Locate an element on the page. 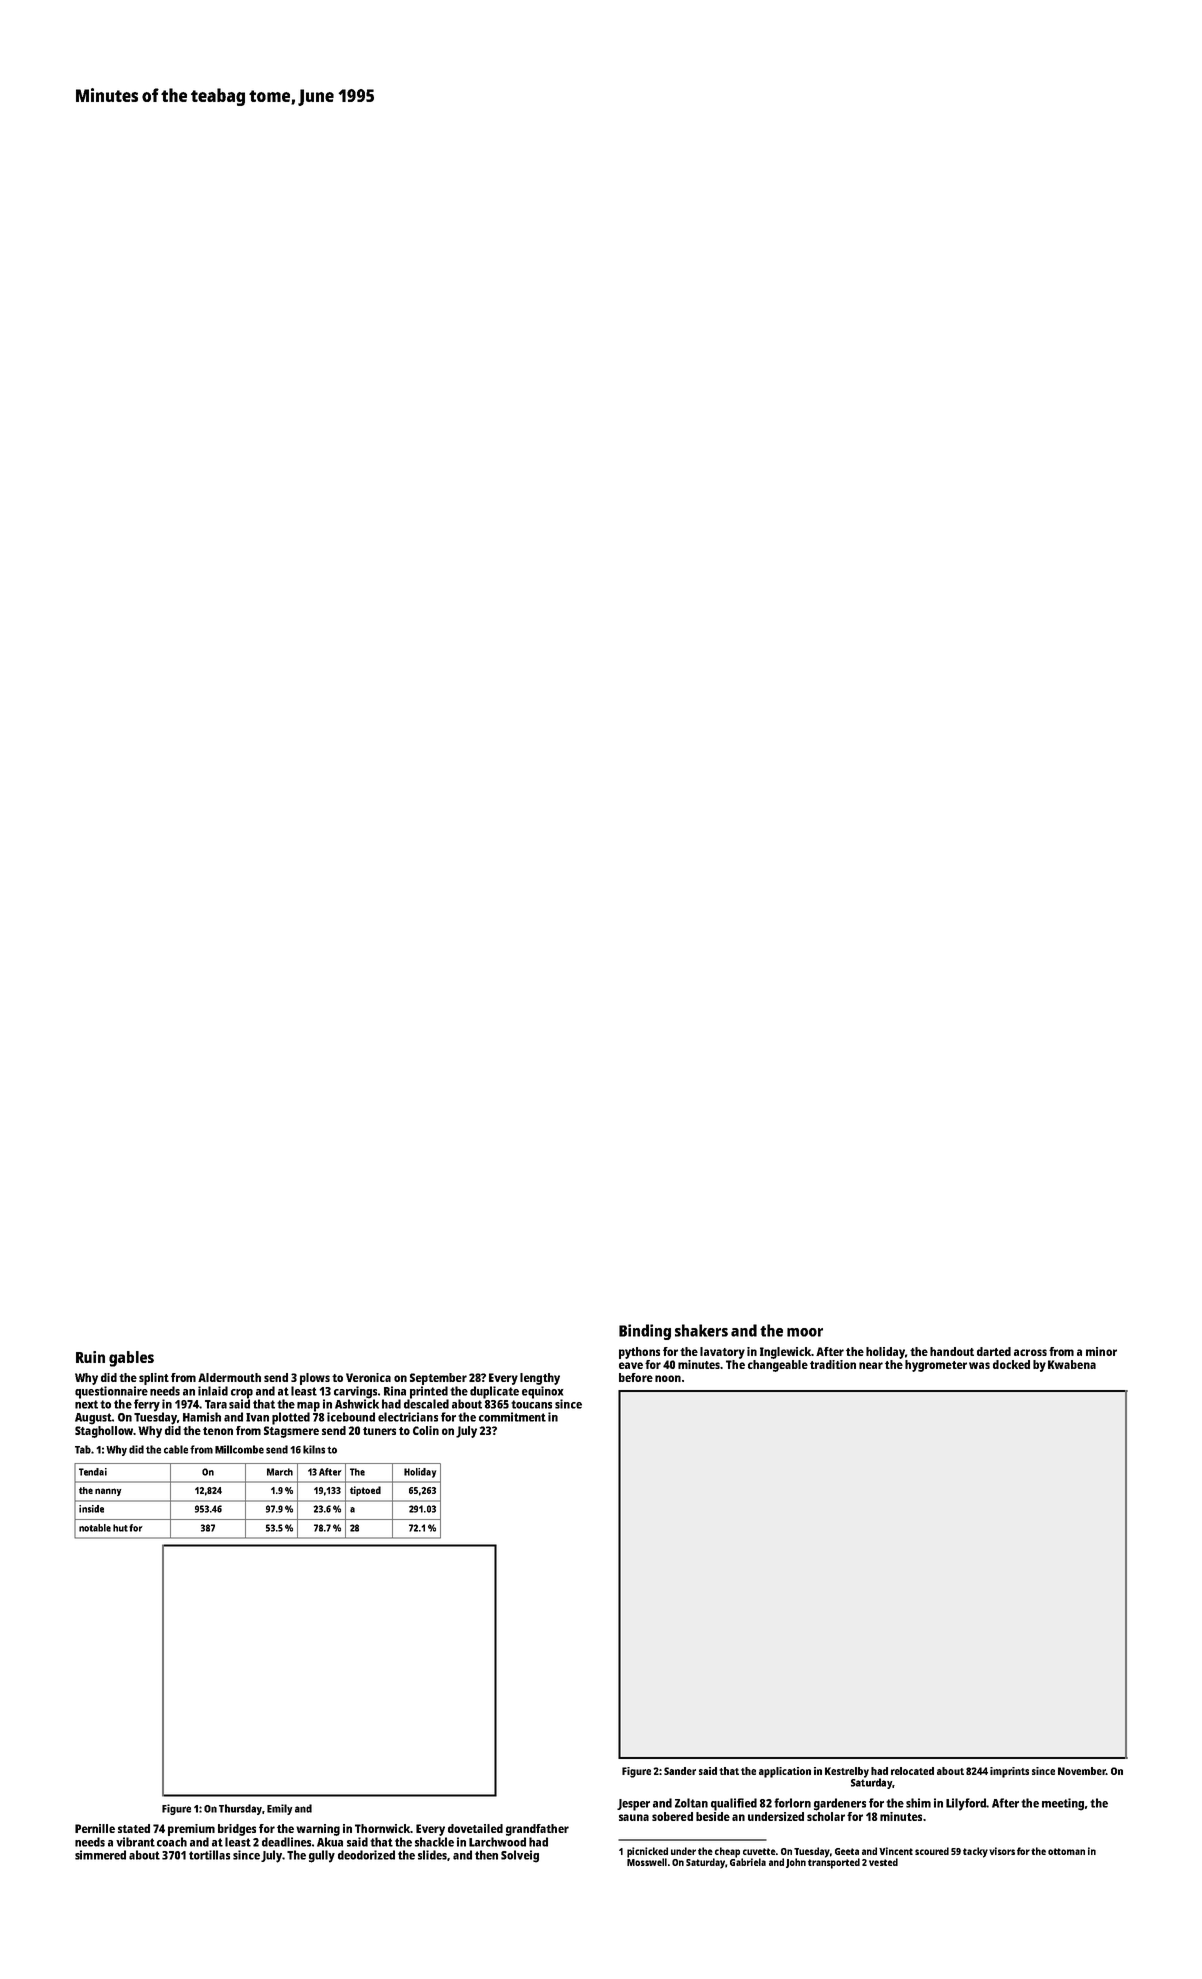  Colin is located at coordinates (426, 1430).
